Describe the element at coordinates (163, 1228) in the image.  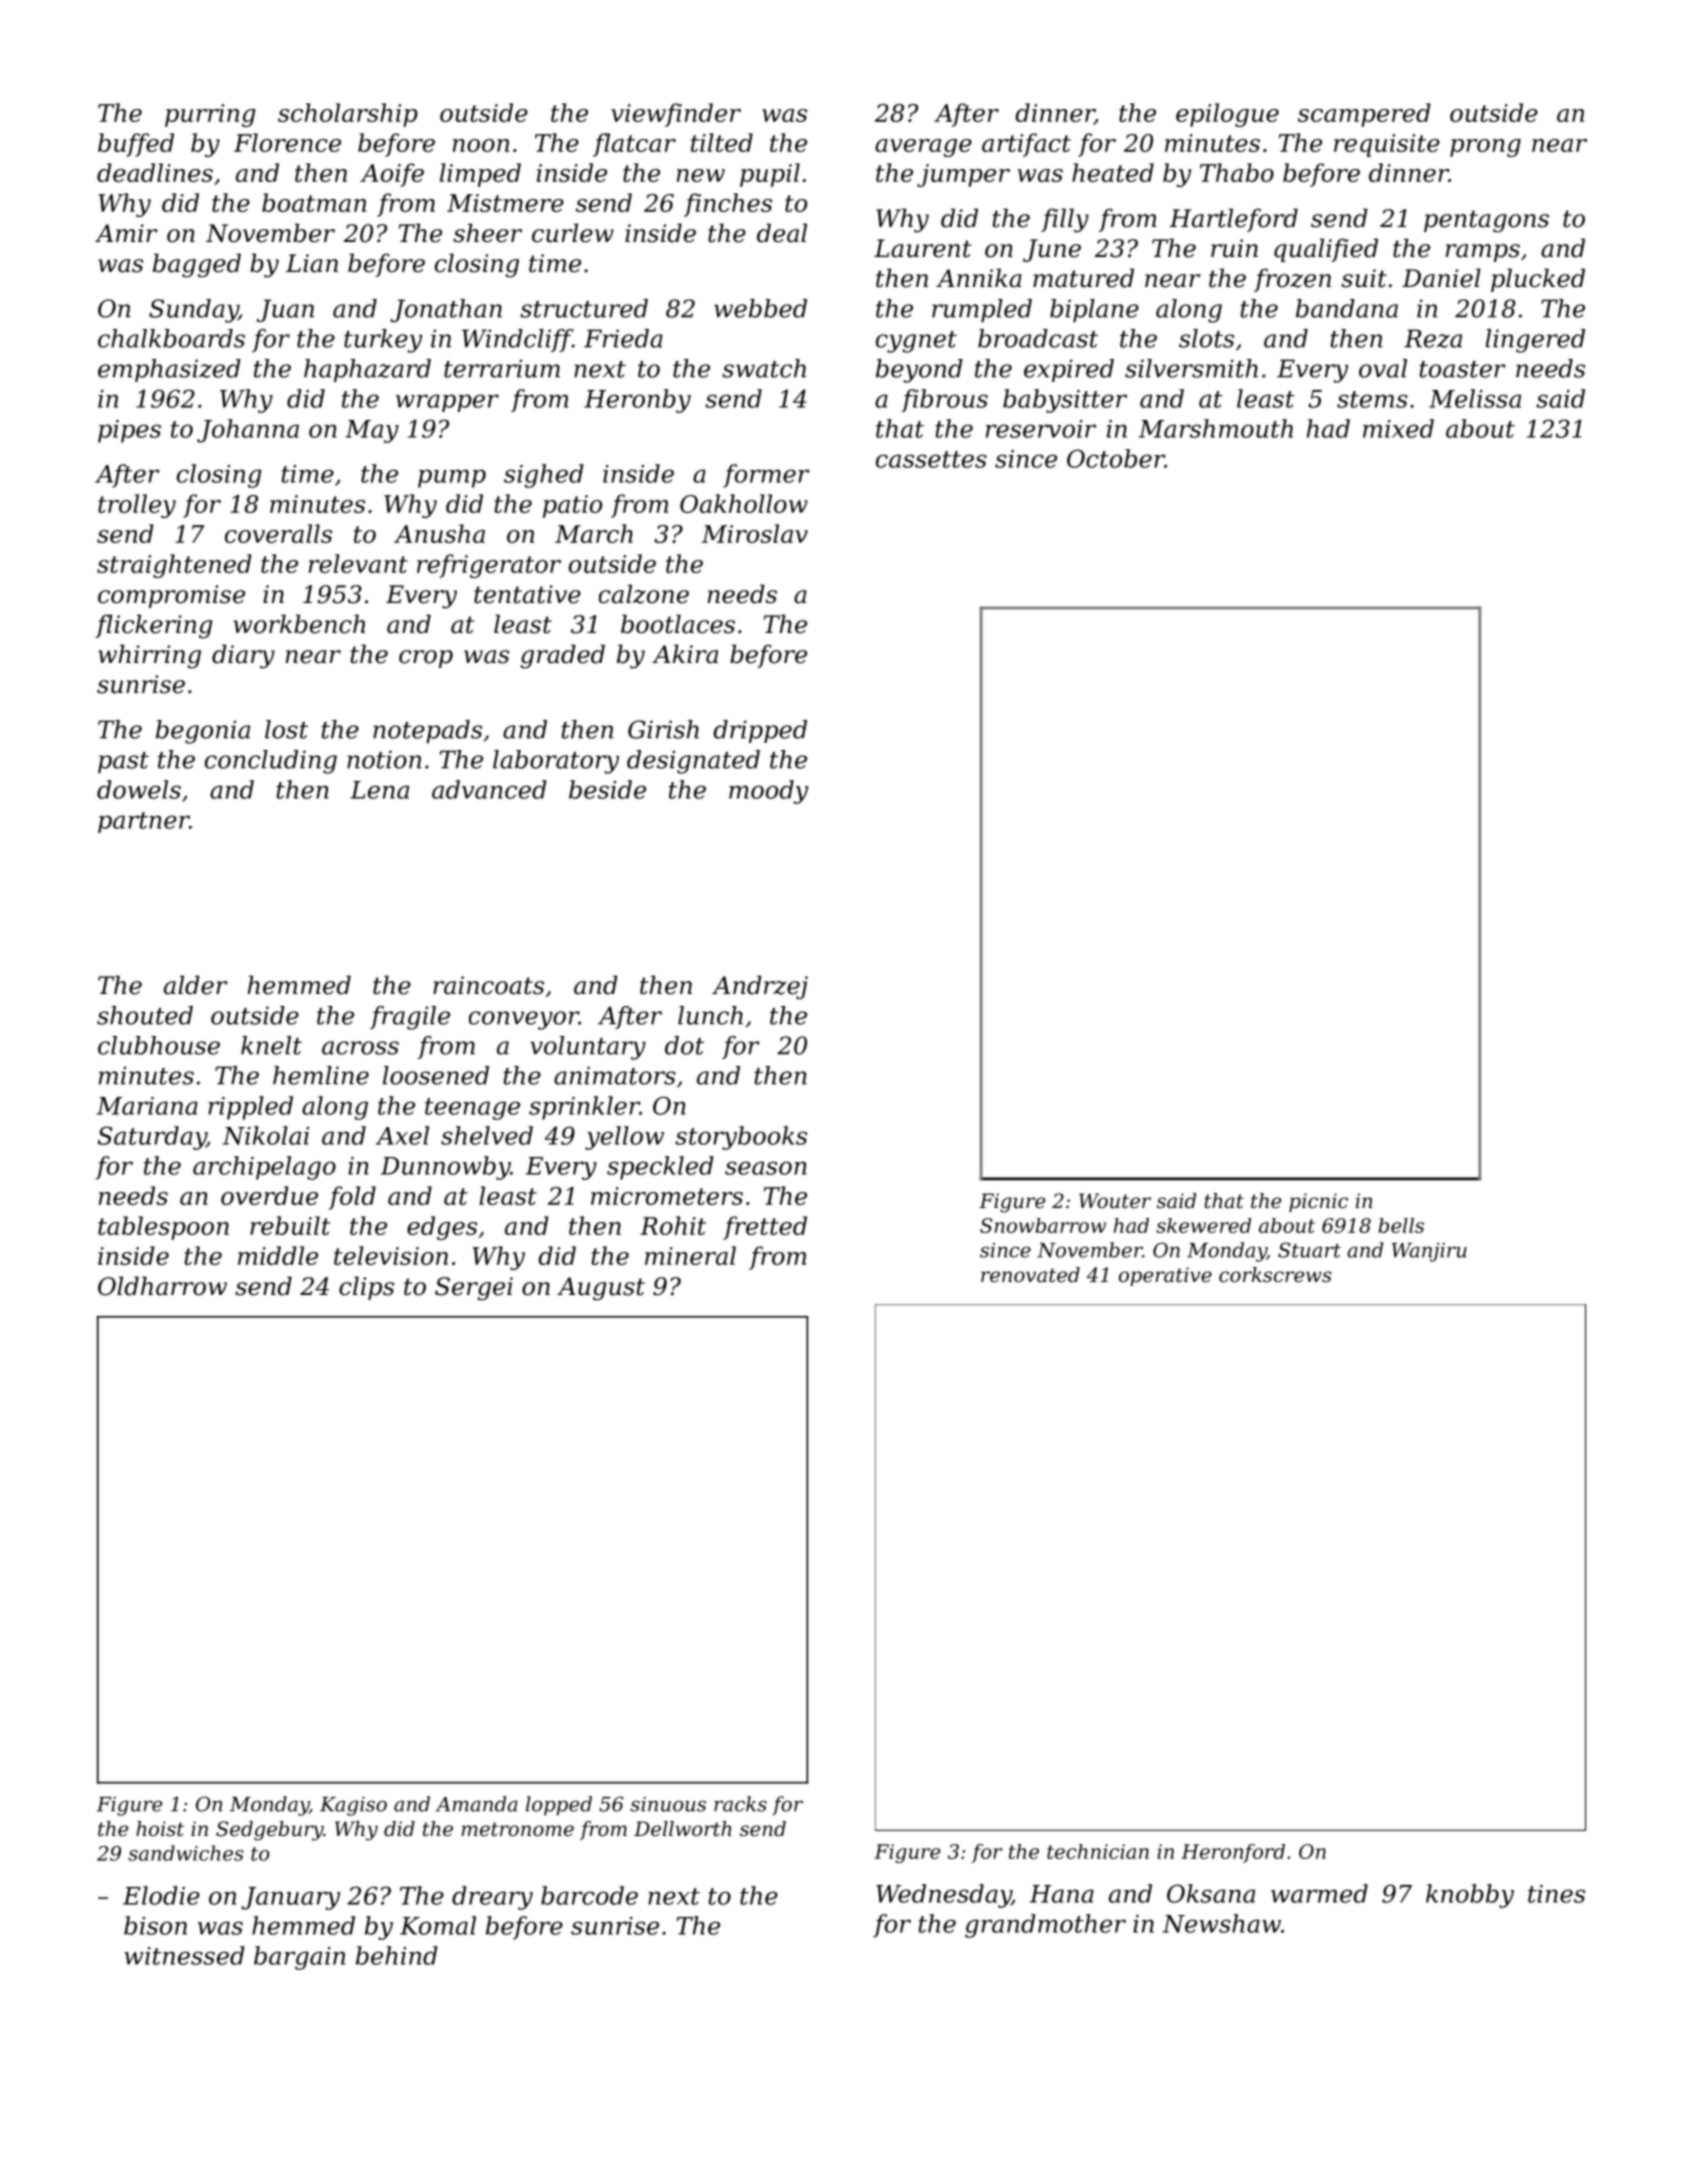
I see `tablespoon` at that location.
